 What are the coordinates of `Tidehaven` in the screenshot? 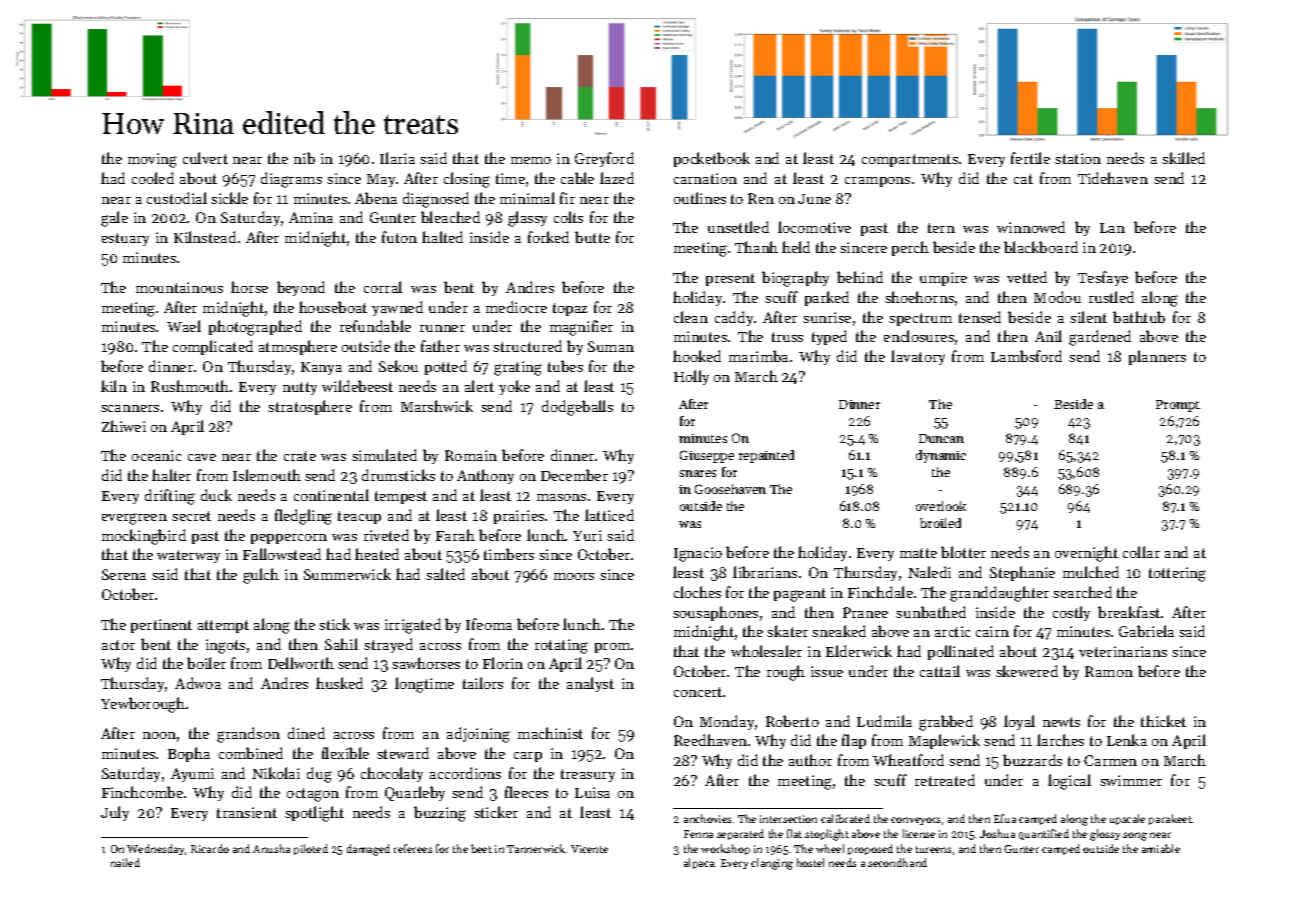 It's located at (1113, 178).
